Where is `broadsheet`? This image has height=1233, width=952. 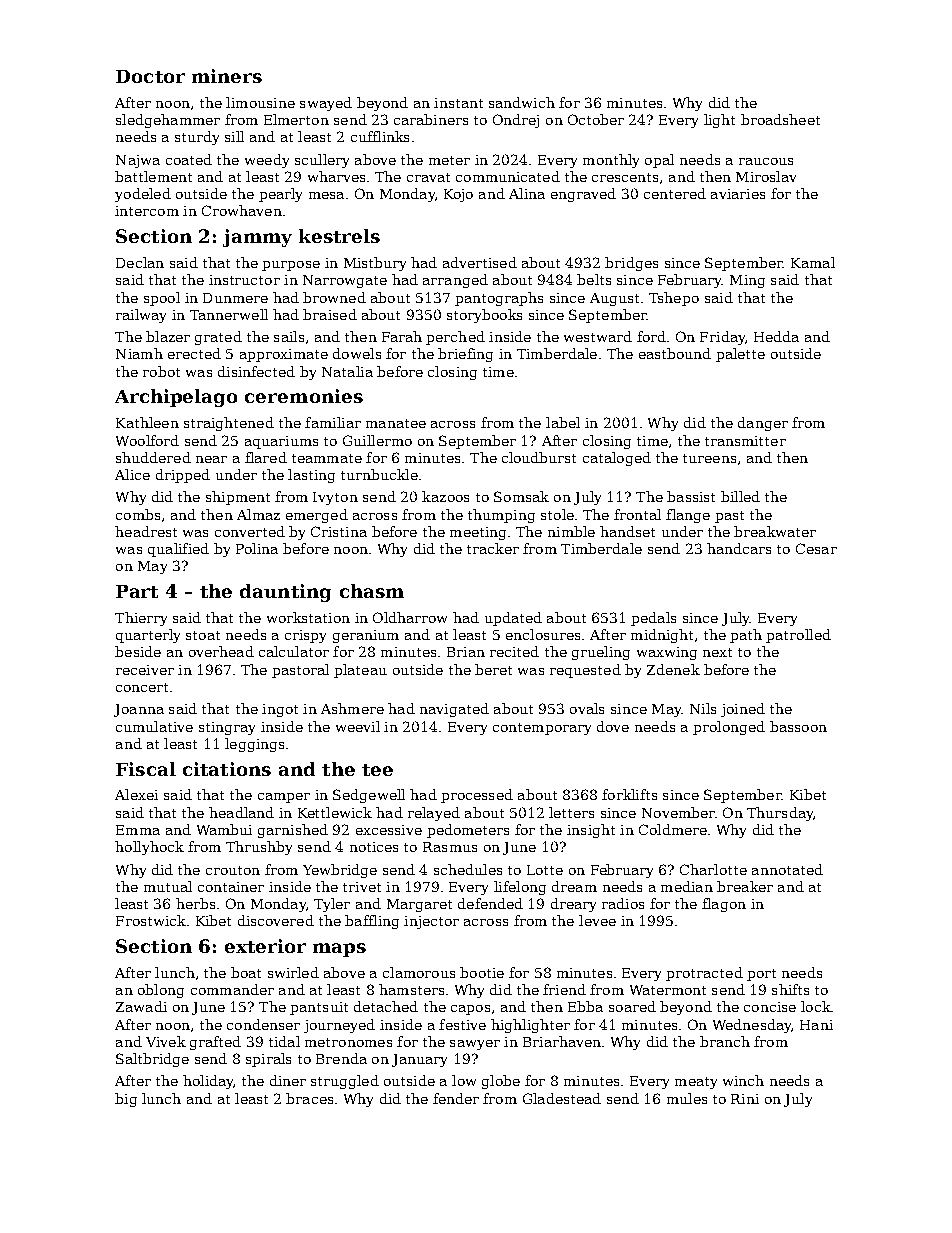 broadsheet is located at coordinates (780, 119).
